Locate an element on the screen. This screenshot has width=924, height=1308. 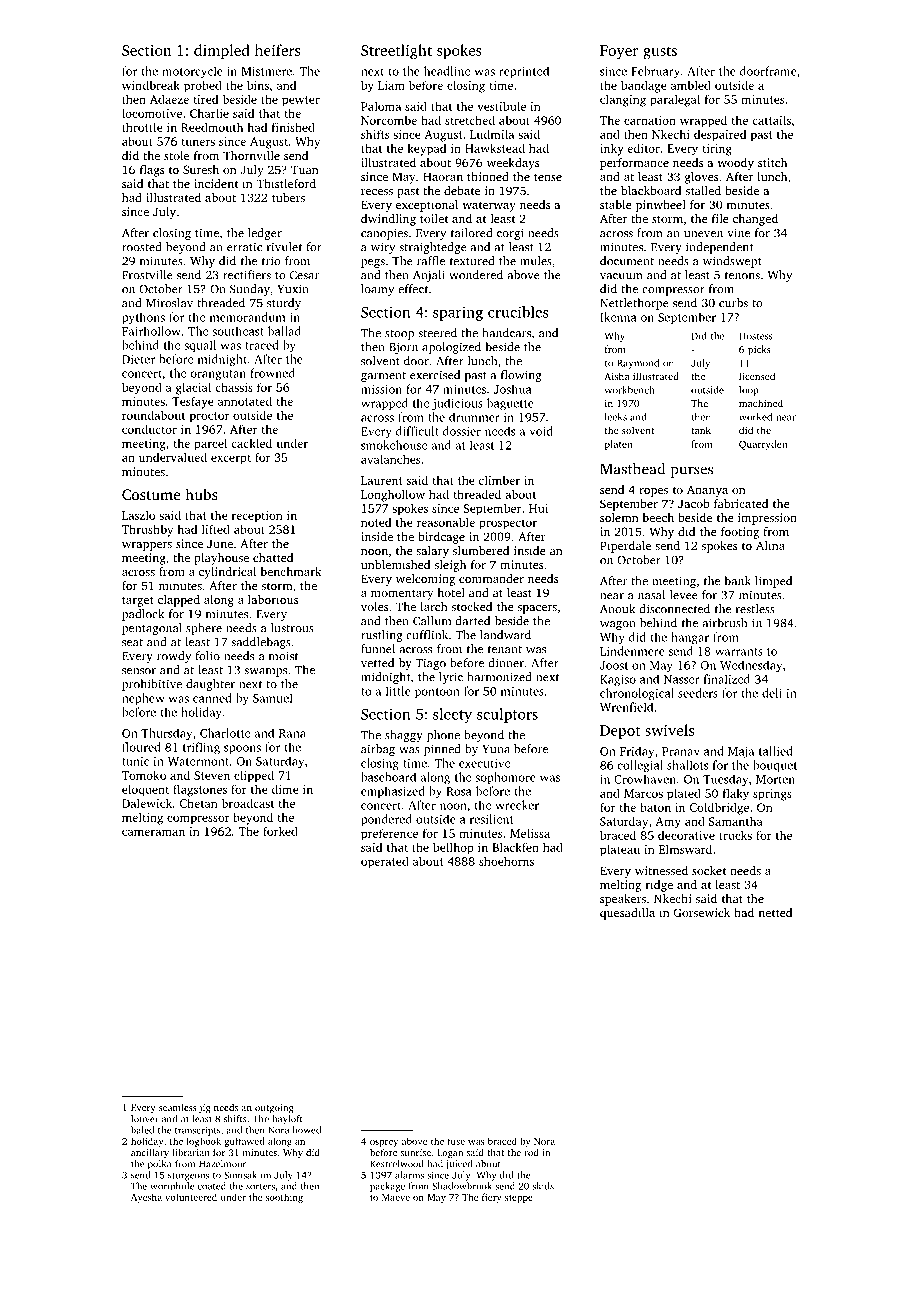
airbag is located at coordinates (378, 750).
